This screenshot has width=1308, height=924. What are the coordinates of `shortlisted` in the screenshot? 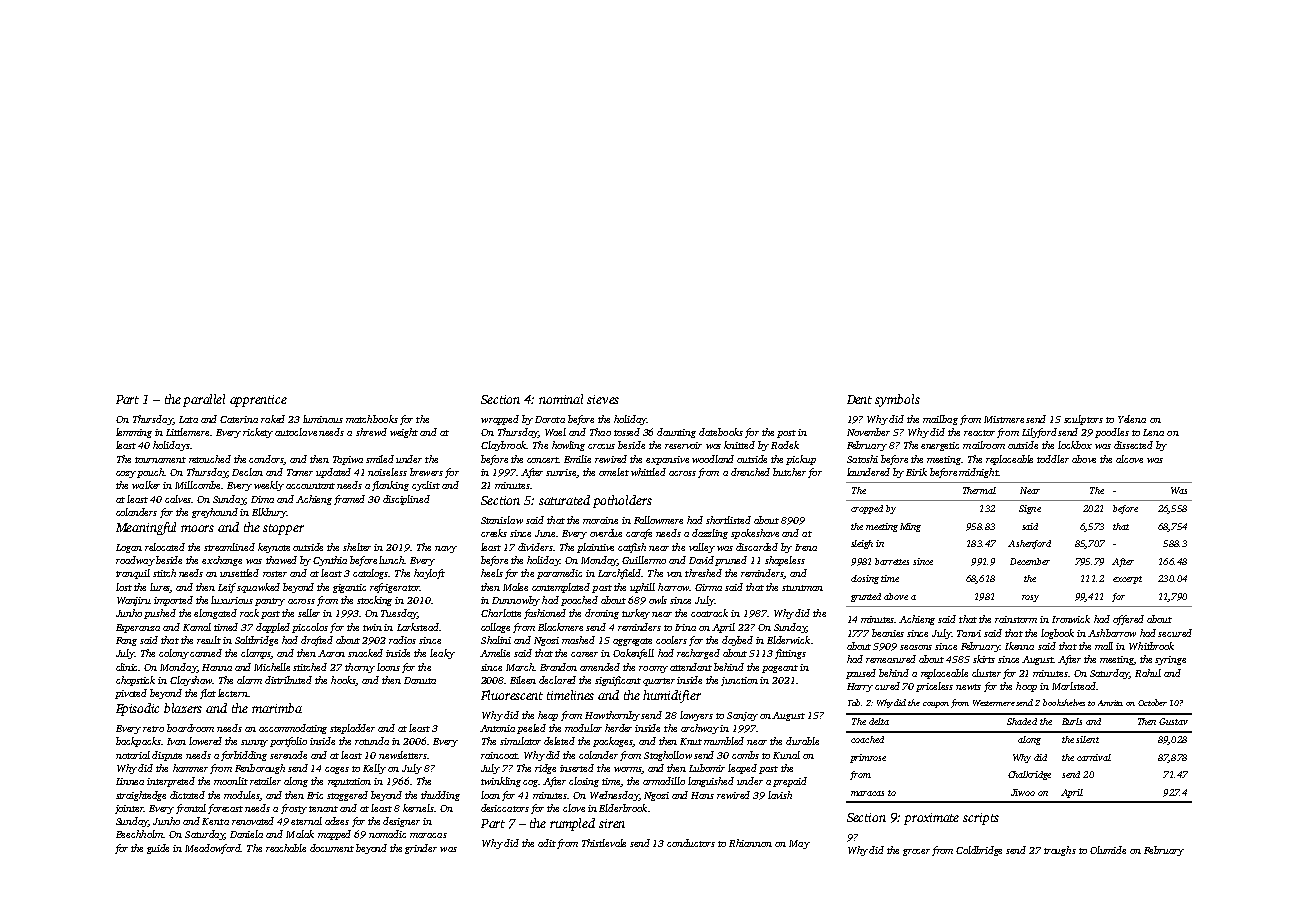 It's located at (728, 520).
